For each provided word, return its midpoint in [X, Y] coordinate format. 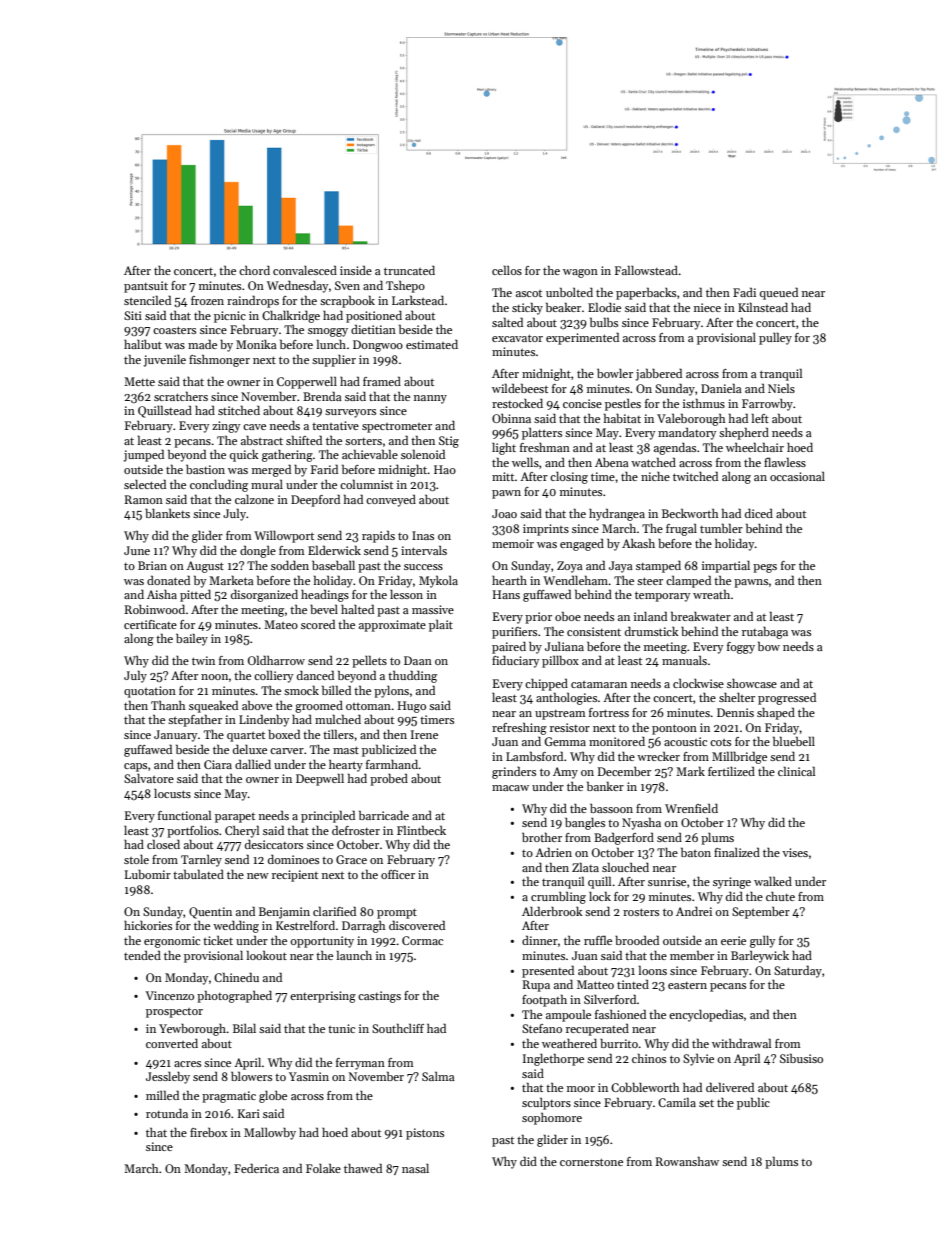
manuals [684, 660]
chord [254, 270]
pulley [775, 338]
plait [441, 625]
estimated [432, 344]
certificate [150, 624]
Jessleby [168, 1077]
